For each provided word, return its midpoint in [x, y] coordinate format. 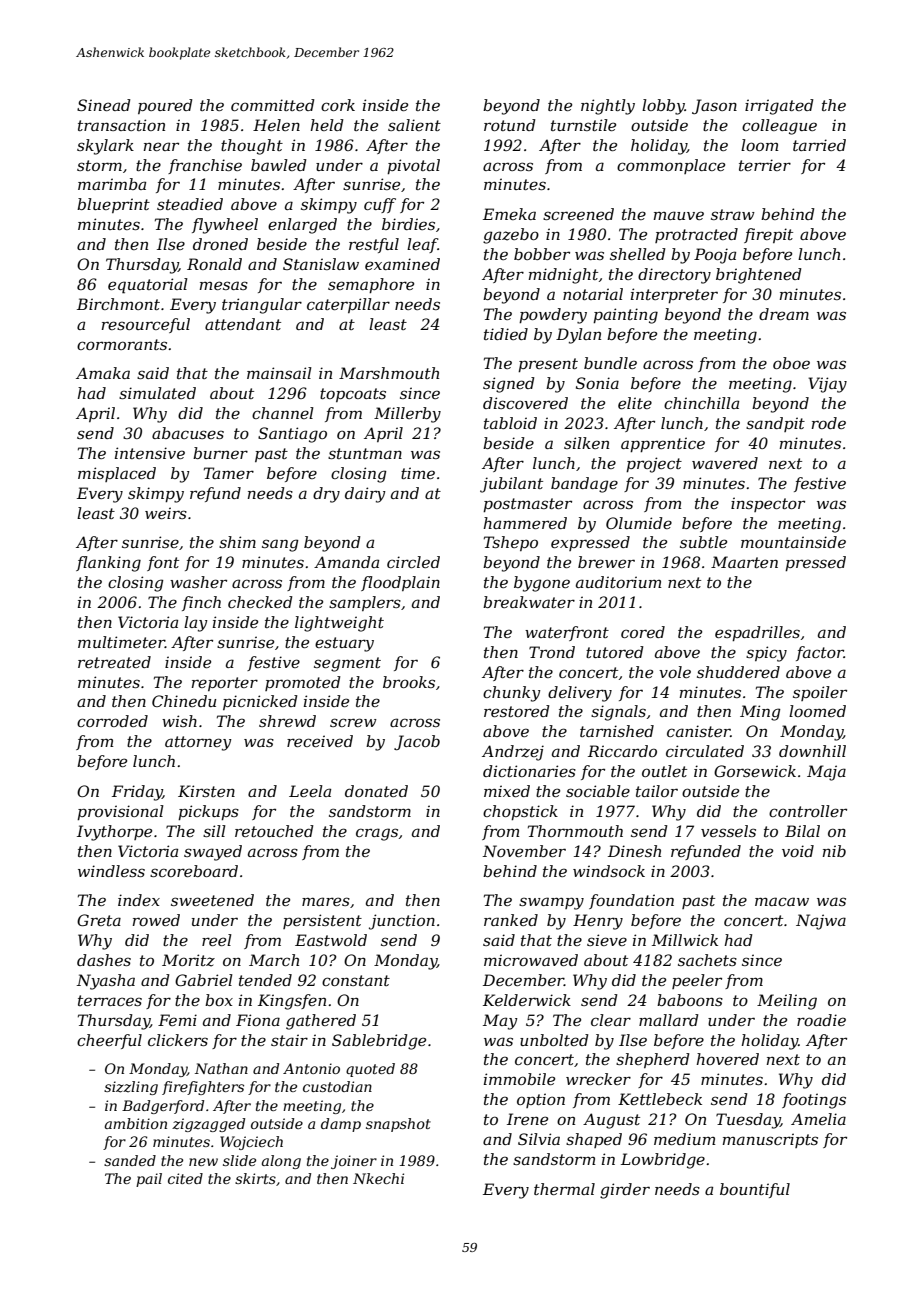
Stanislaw [321, 264]
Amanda [346, 562]
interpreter [674, 295]
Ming [760, 713]
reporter [225, 684]
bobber [542, 254]
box [219, 1000]
